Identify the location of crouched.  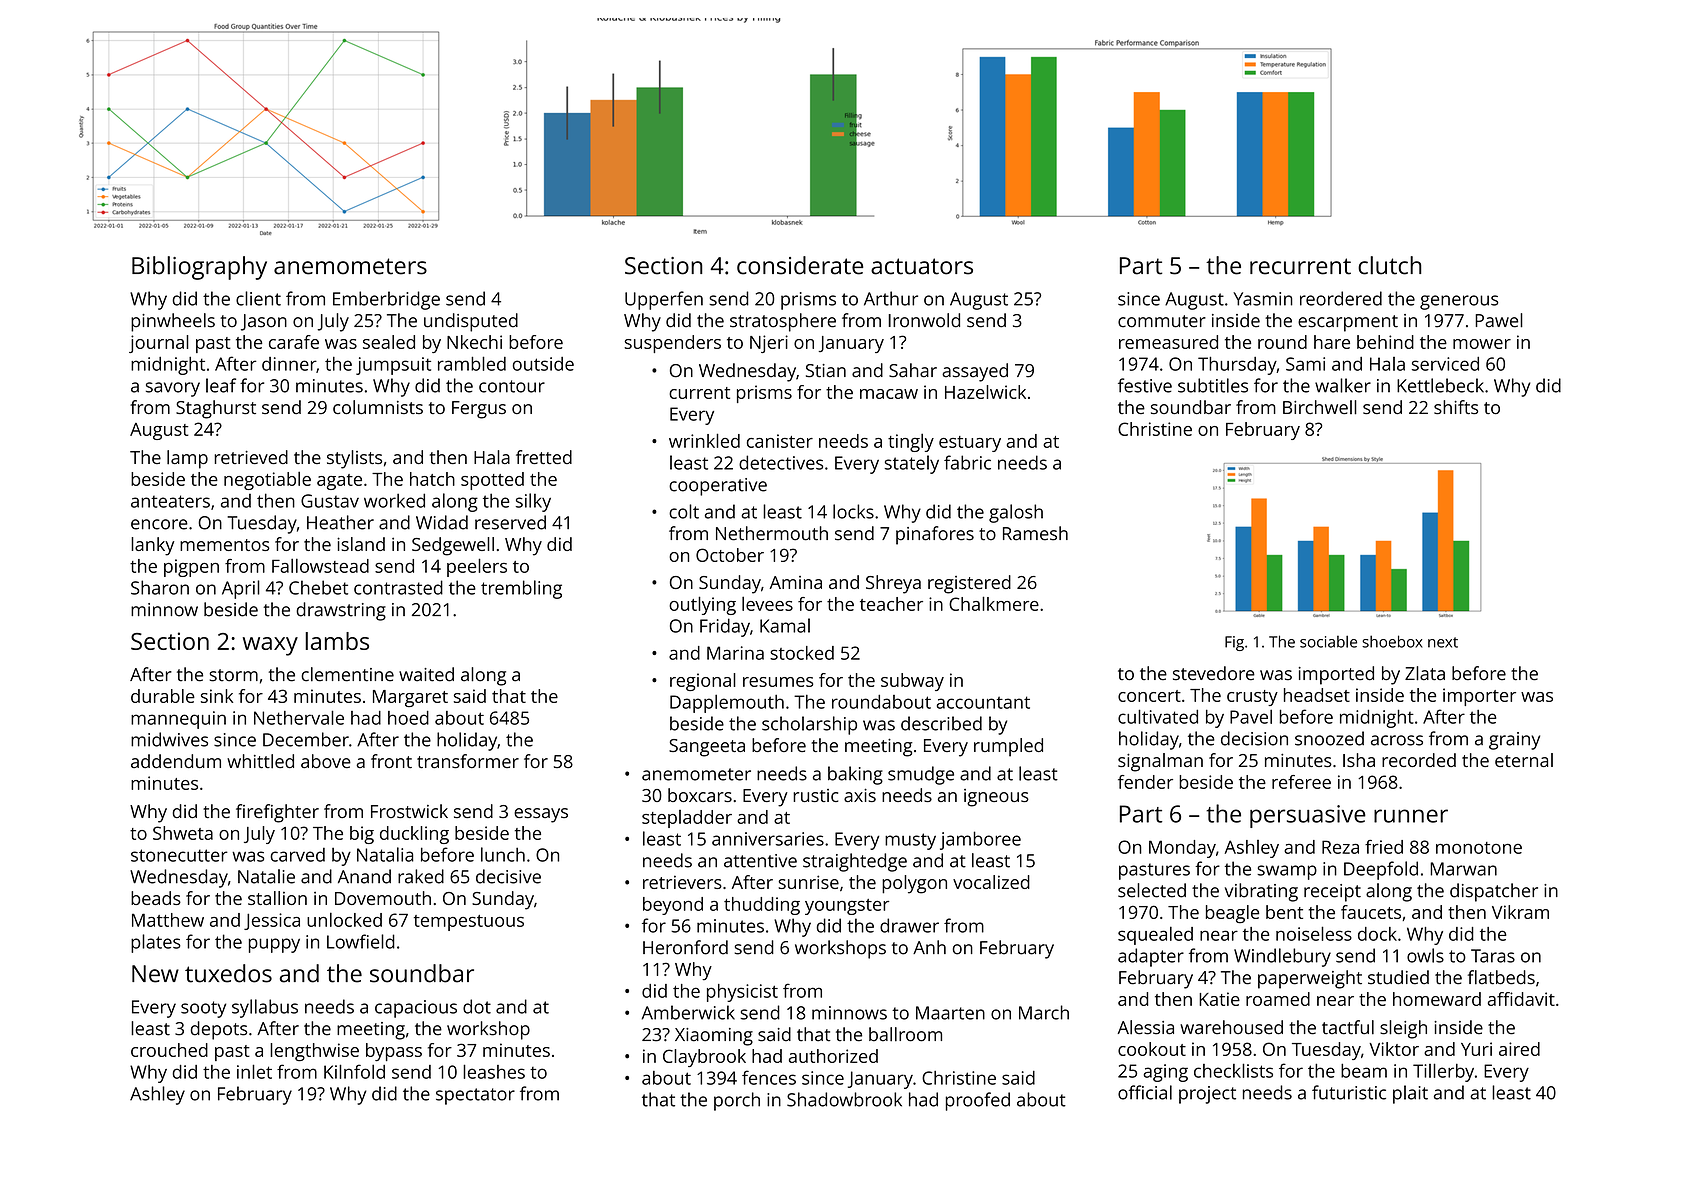
(169, 1050).
